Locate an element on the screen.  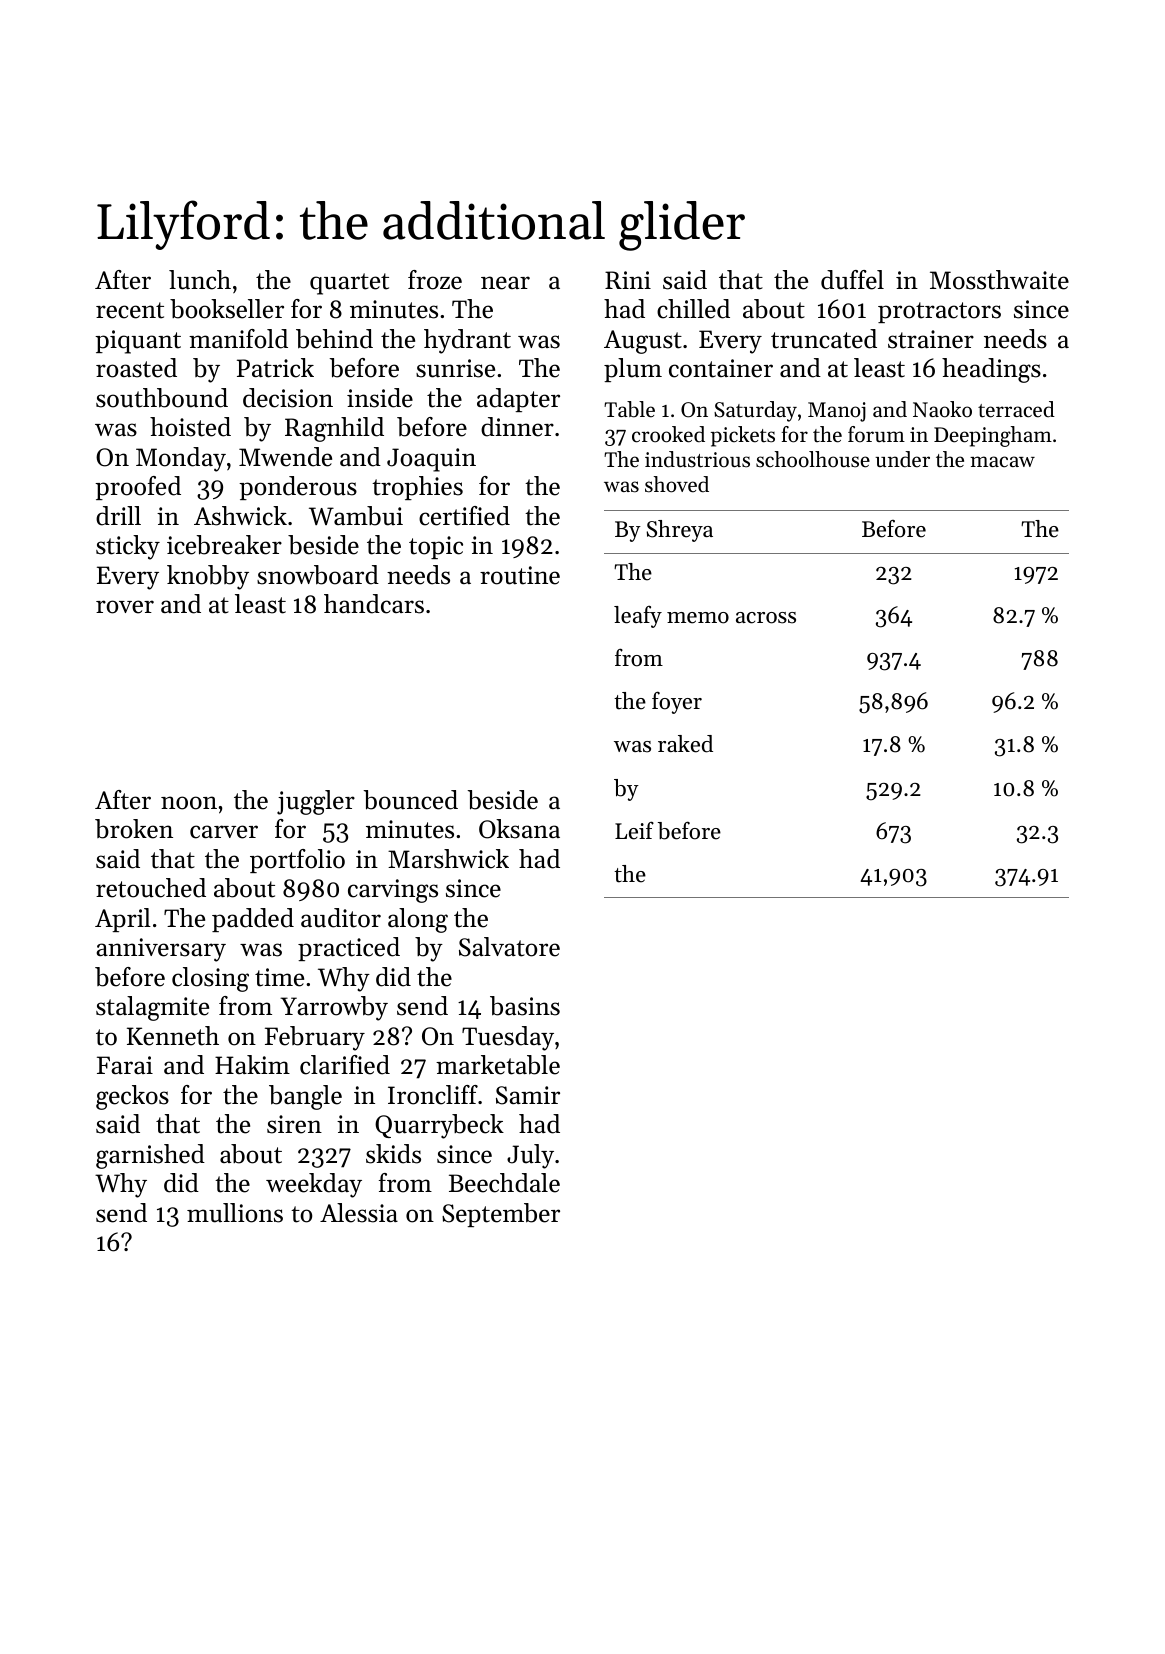
Mossthwaite is located at coordinates (999, 280).
